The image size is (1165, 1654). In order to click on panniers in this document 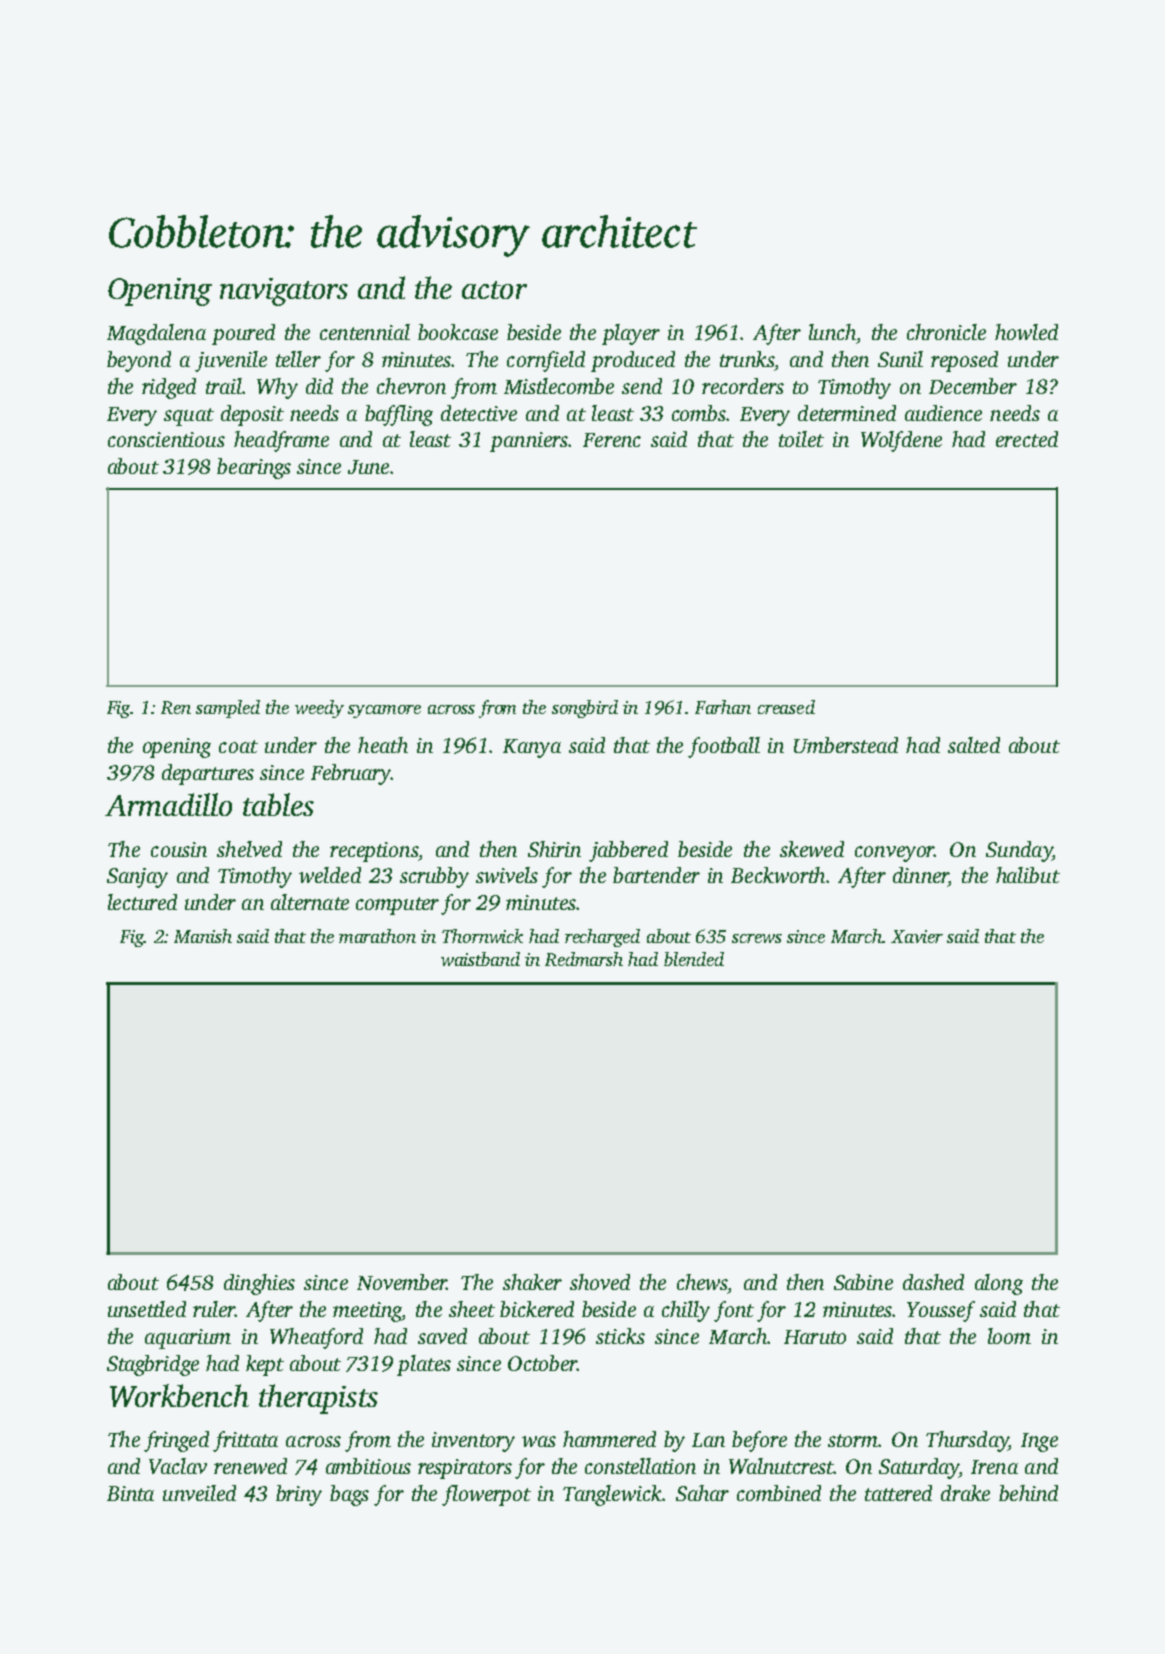, I will do `click(529, 442)`.
